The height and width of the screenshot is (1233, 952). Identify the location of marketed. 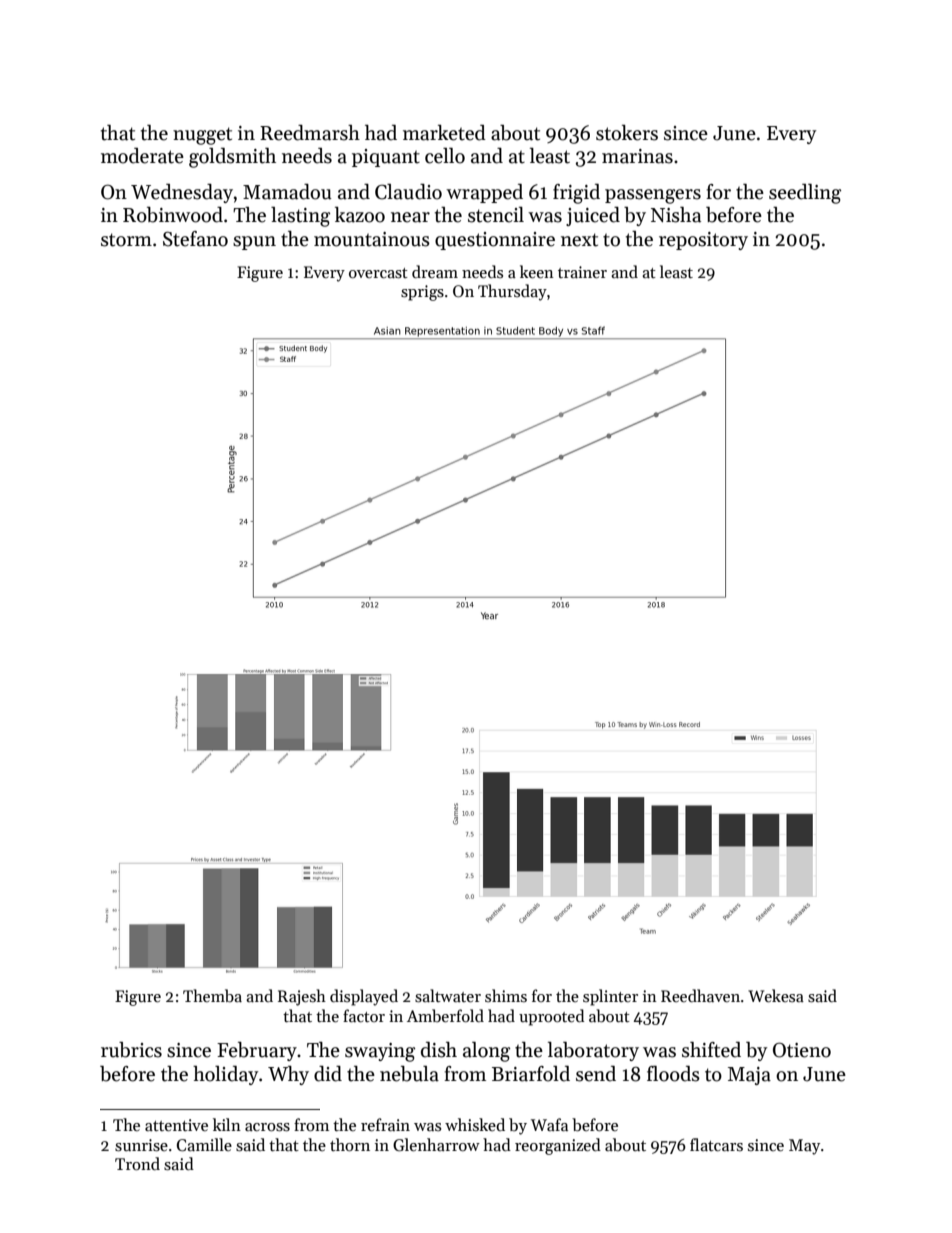
(444, 133).
